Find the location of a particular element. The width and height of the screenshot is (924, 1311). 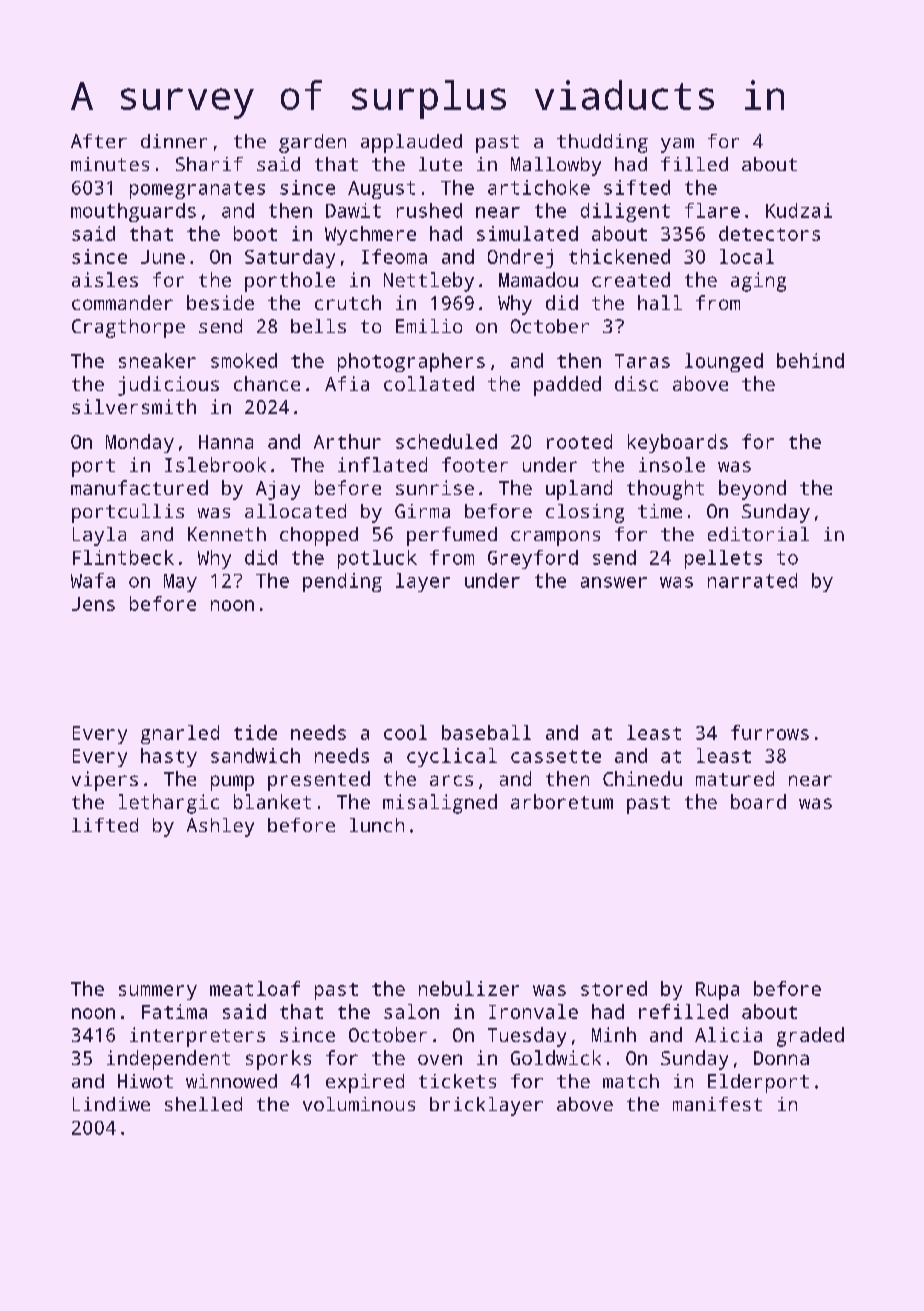

boot is located at coordinates (255, 233).
